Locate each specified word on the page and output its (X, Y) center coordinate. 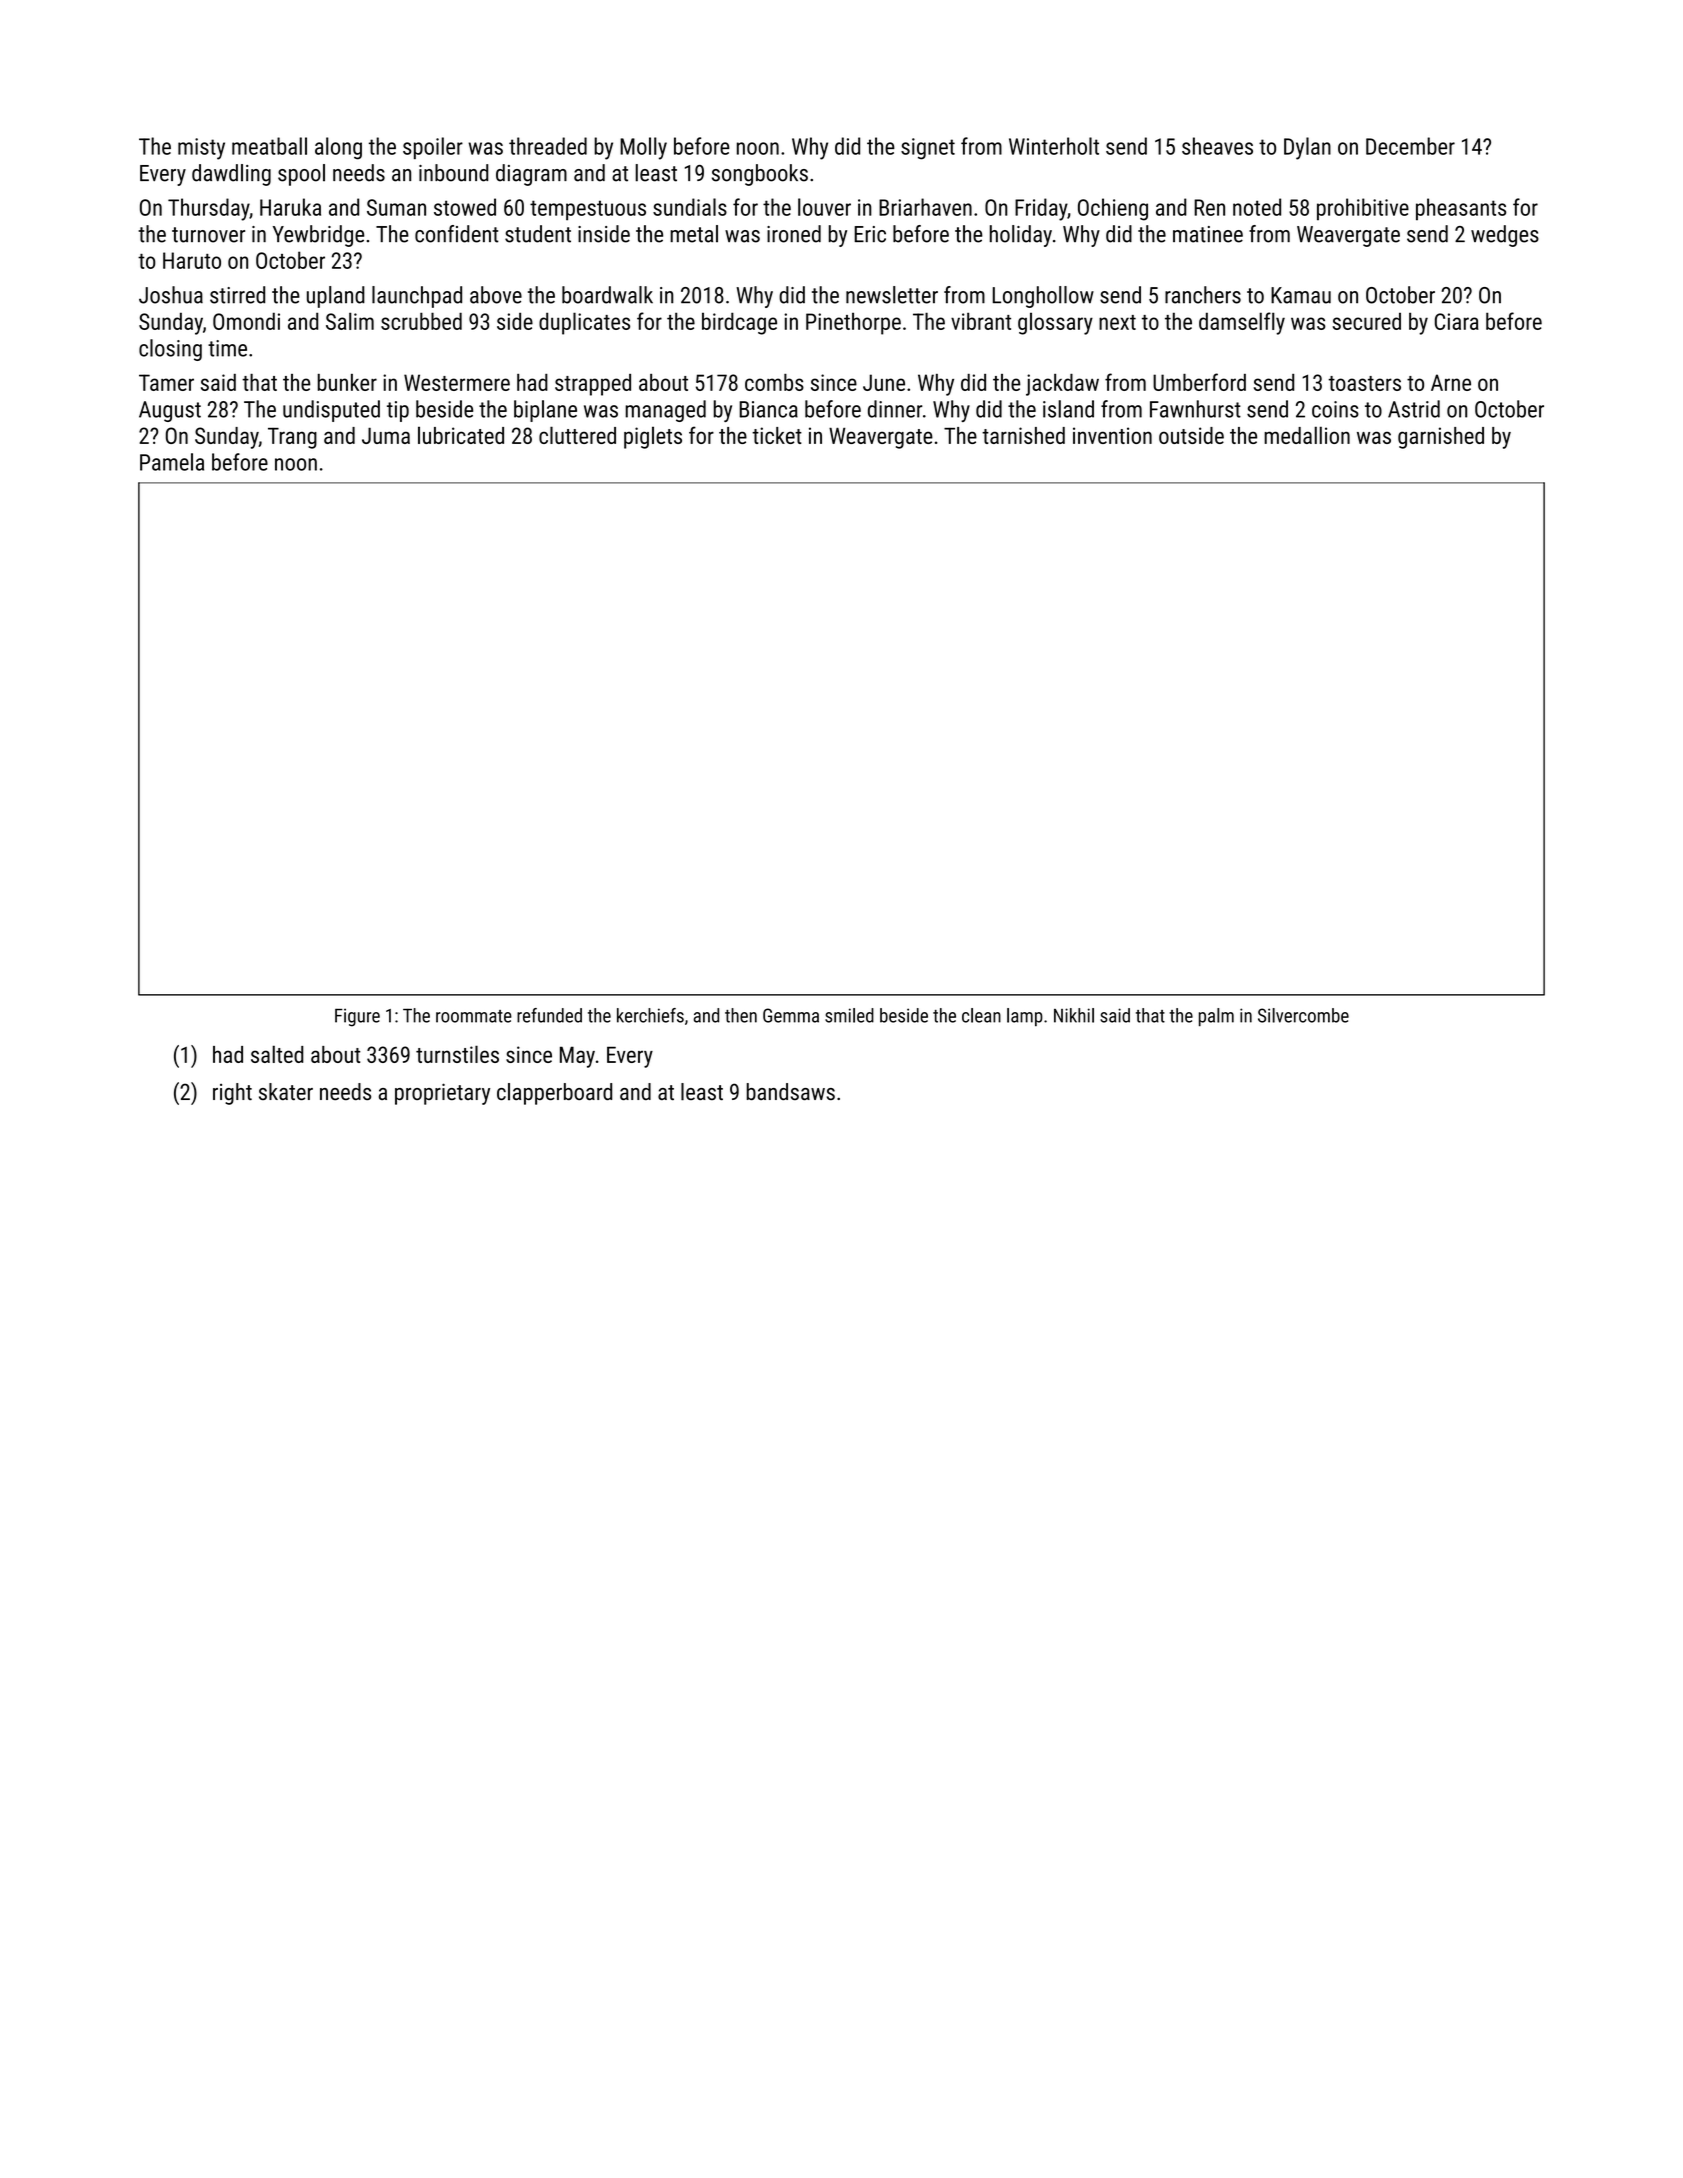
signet (928, 149)
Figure (357, 1017)
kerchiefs (650, 1015)
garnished (1441, 438)
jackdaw (1062, 385)
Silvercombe (1303, 1015)
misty (201, 149)
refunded (549, 1015)
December (1410, 146)
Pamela (172, 462)
